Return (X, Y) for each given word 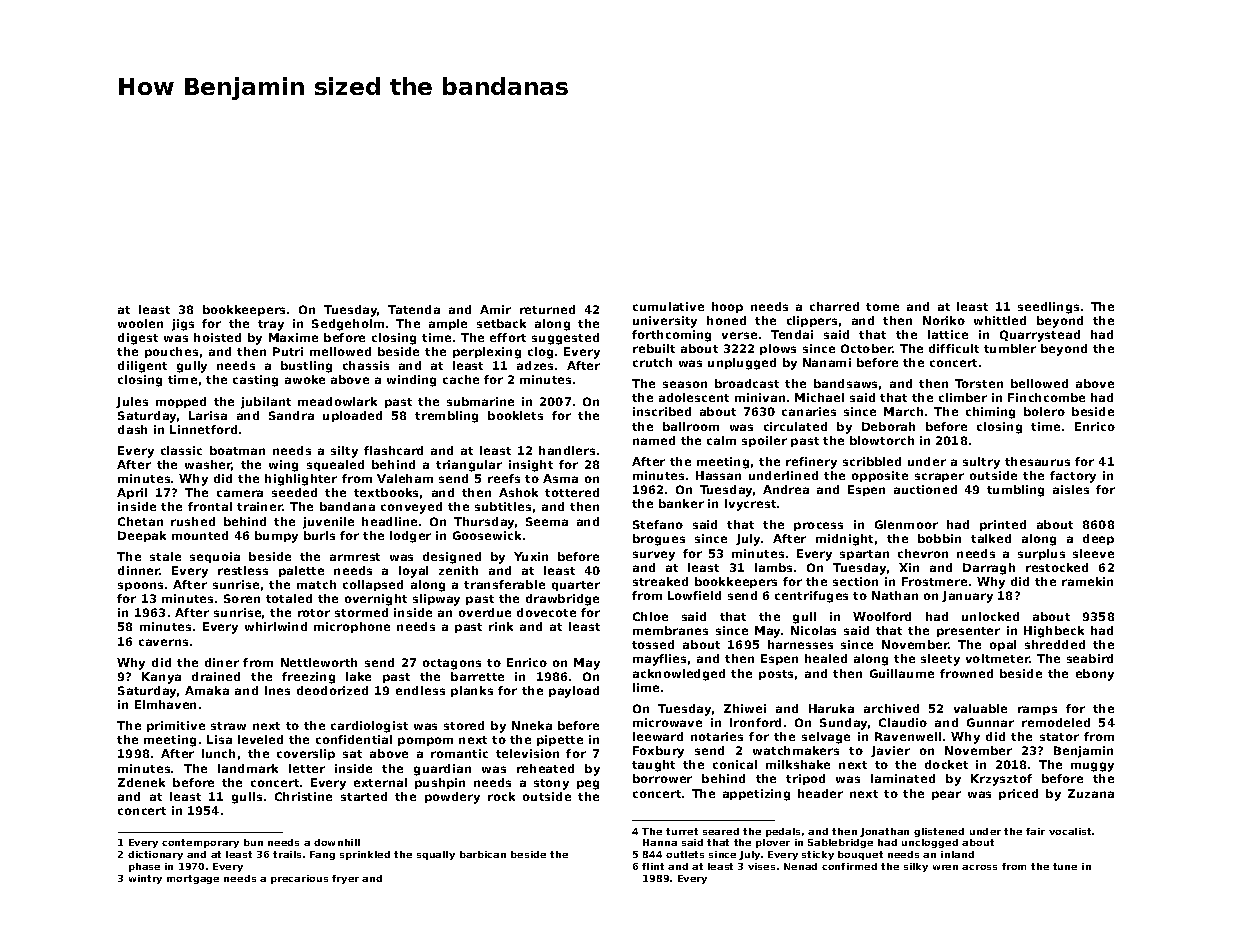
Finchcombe (1046, 397)
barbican (483, 854)
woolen (140, 323)
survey (654, 556)
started (364, 796)
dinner (139, 570)
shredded (1055, 644)
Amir (495, 309)
